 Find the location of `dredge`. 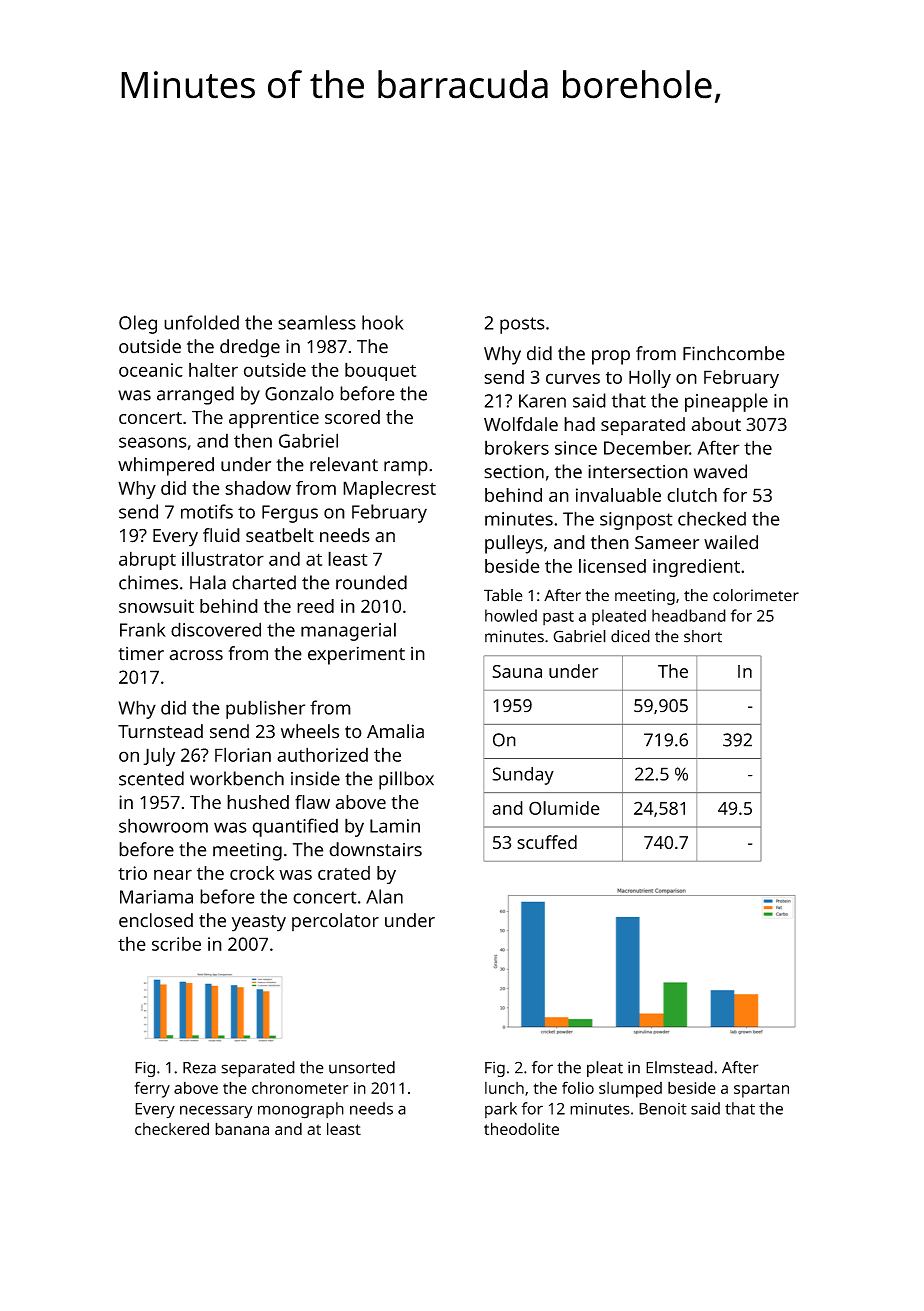

dredge is located at coordinates (250, 348).
